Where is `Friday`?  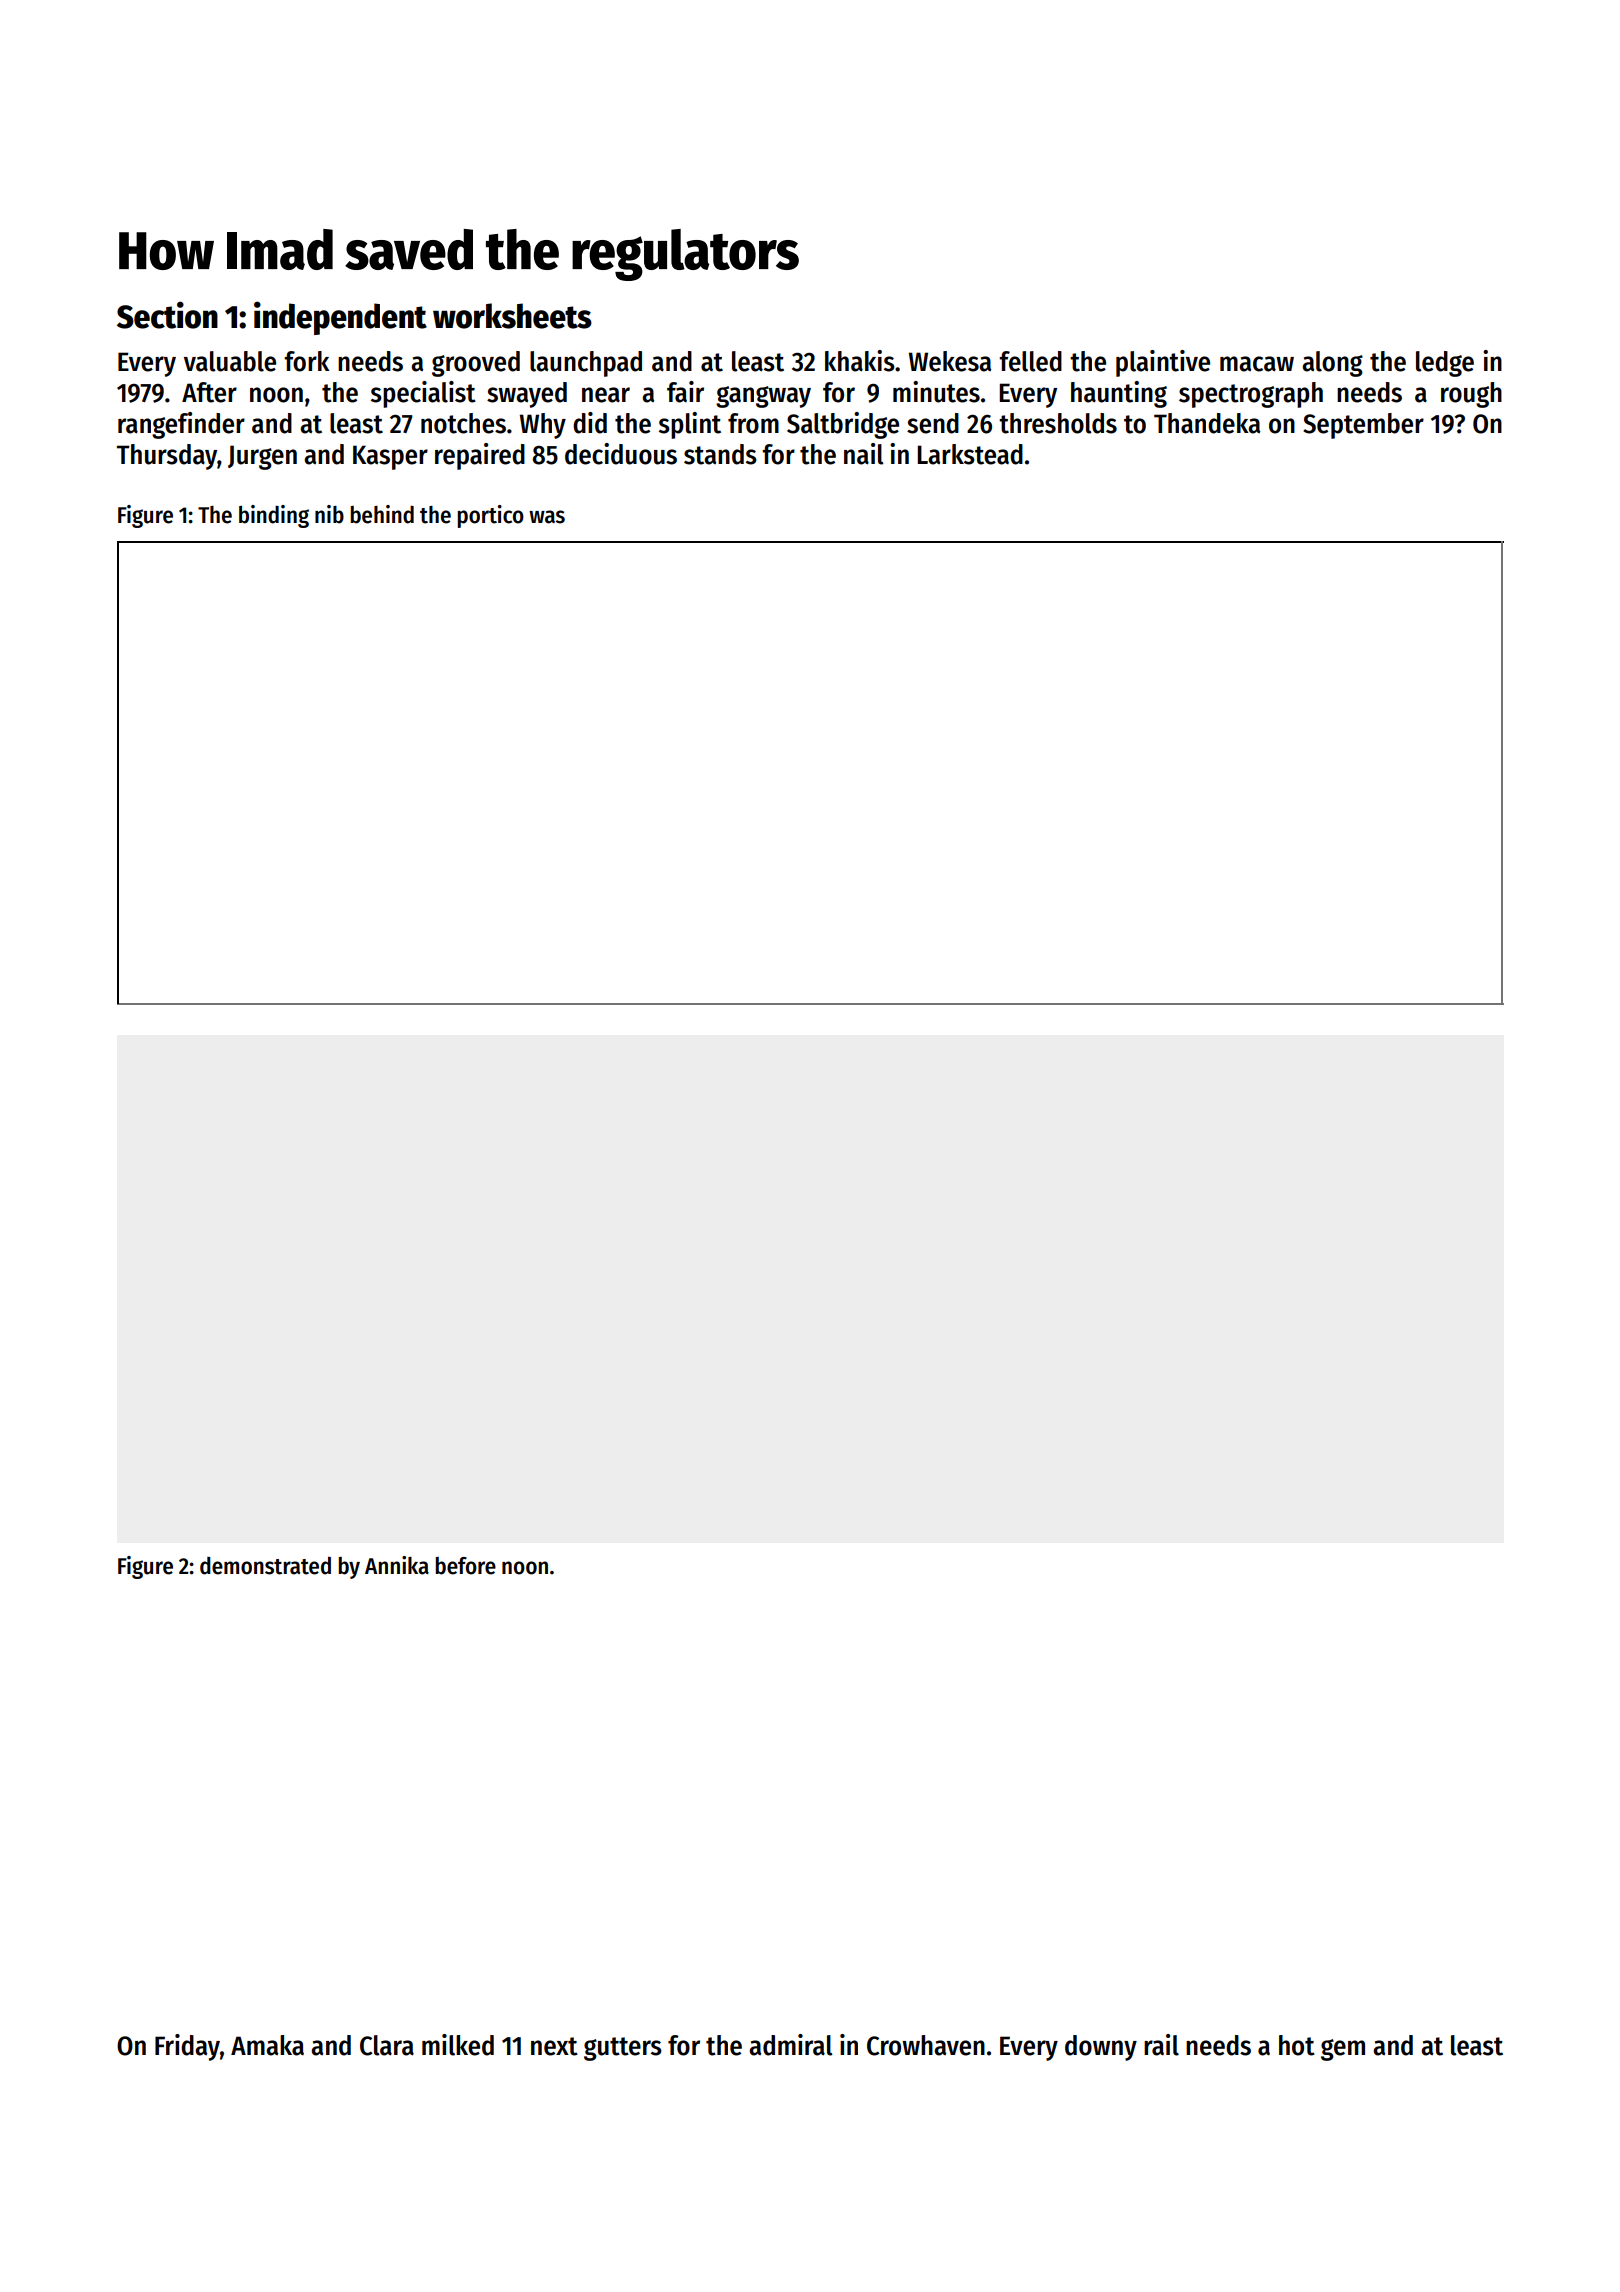
Friday is located at coordinates (187, 2047).
